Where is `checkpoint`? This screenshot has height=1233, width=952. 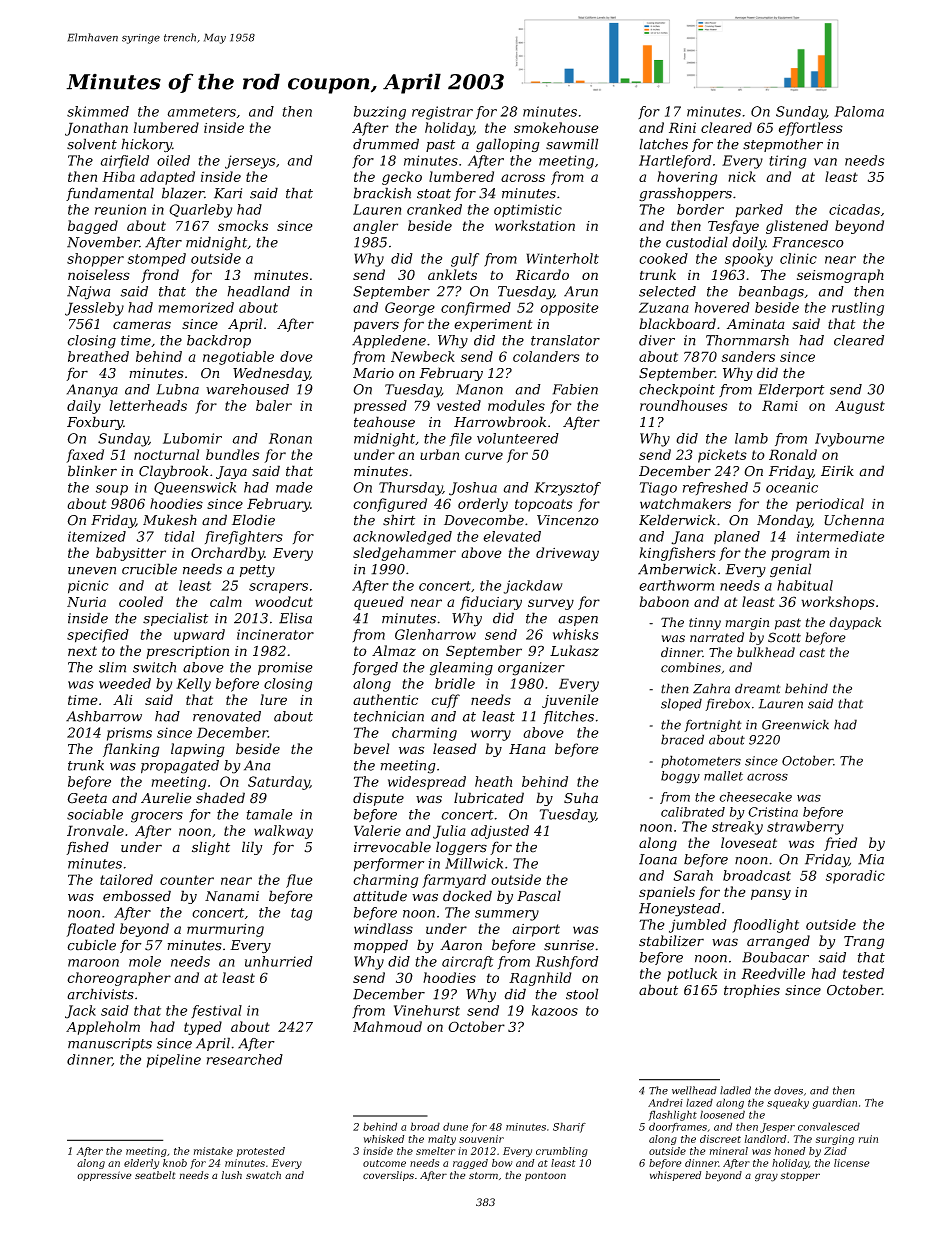
checkpoint is located at coordinates (677, 391).
